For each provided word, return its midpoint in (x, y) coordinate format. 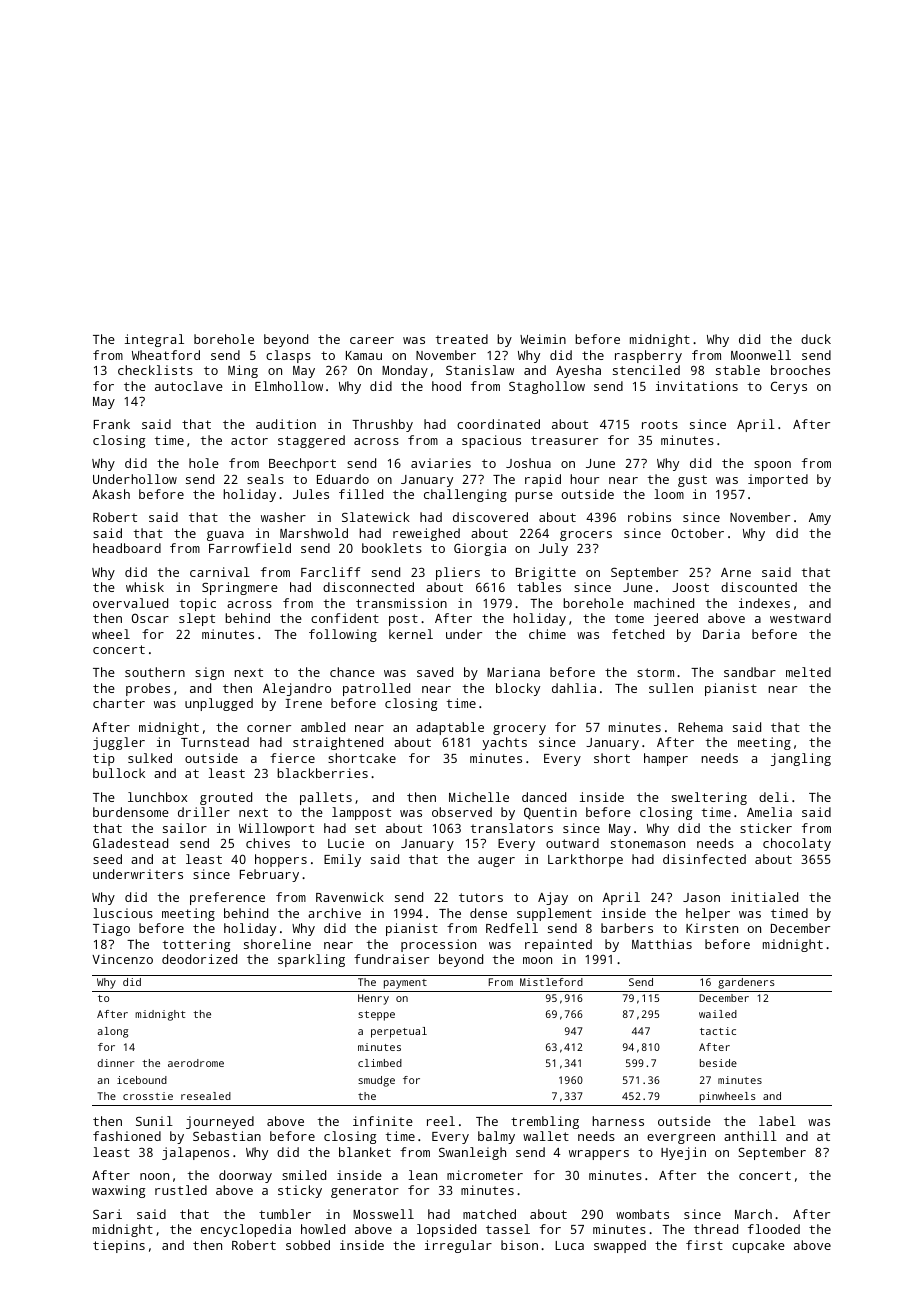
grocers (586, 536)
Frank (112, 424)
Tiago (111, 929)
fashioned (127, 1136)
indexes (764, 603)
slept (197, 619)
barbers (627, 928)
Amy (820, 519)
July (553, 549)
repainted (558, 945)
